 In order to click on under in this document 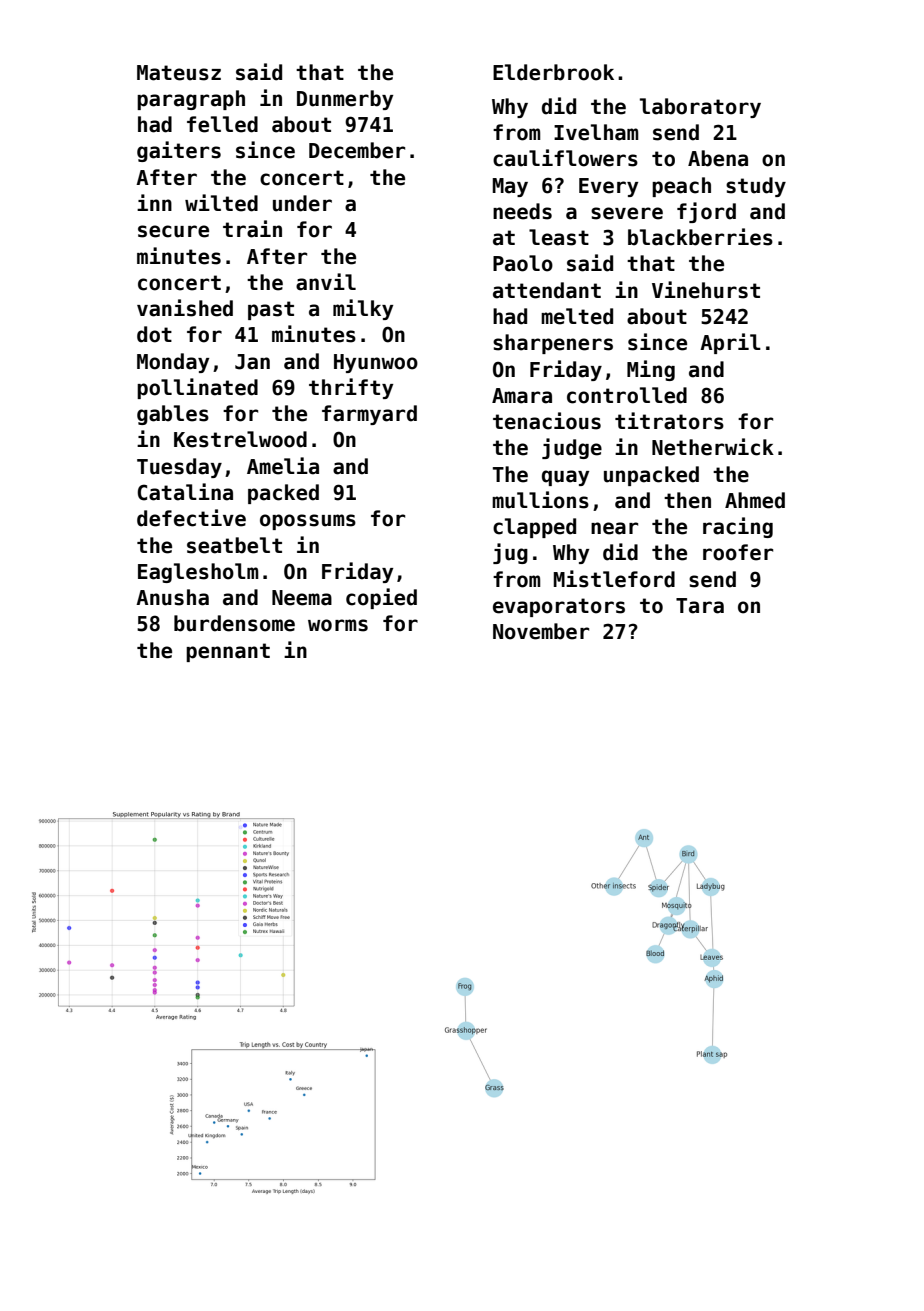, I will do `click(302, 203)`.
